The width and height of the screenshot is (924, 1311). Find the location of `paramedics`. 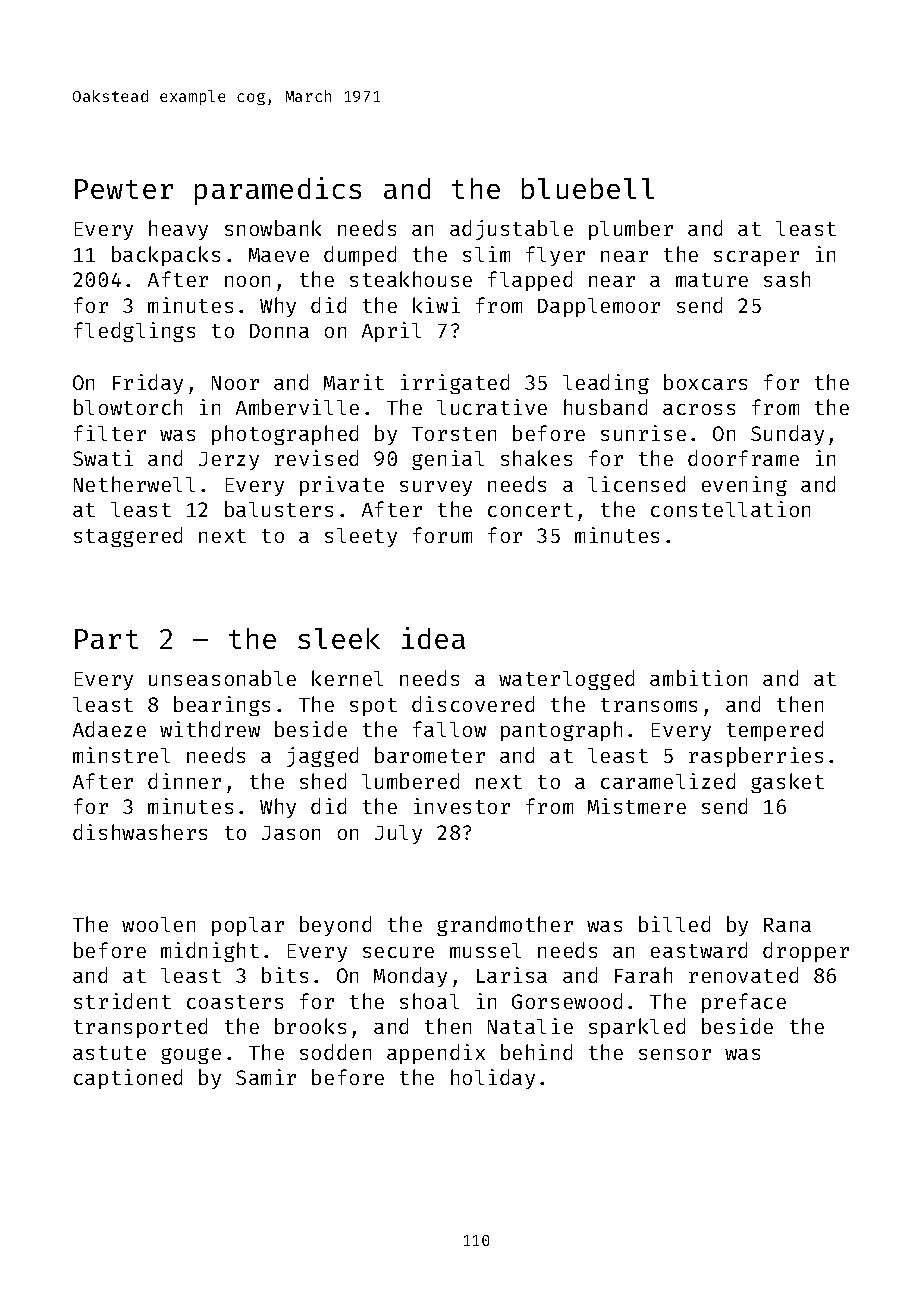

paramedics is located at coordinates (278, 191).
